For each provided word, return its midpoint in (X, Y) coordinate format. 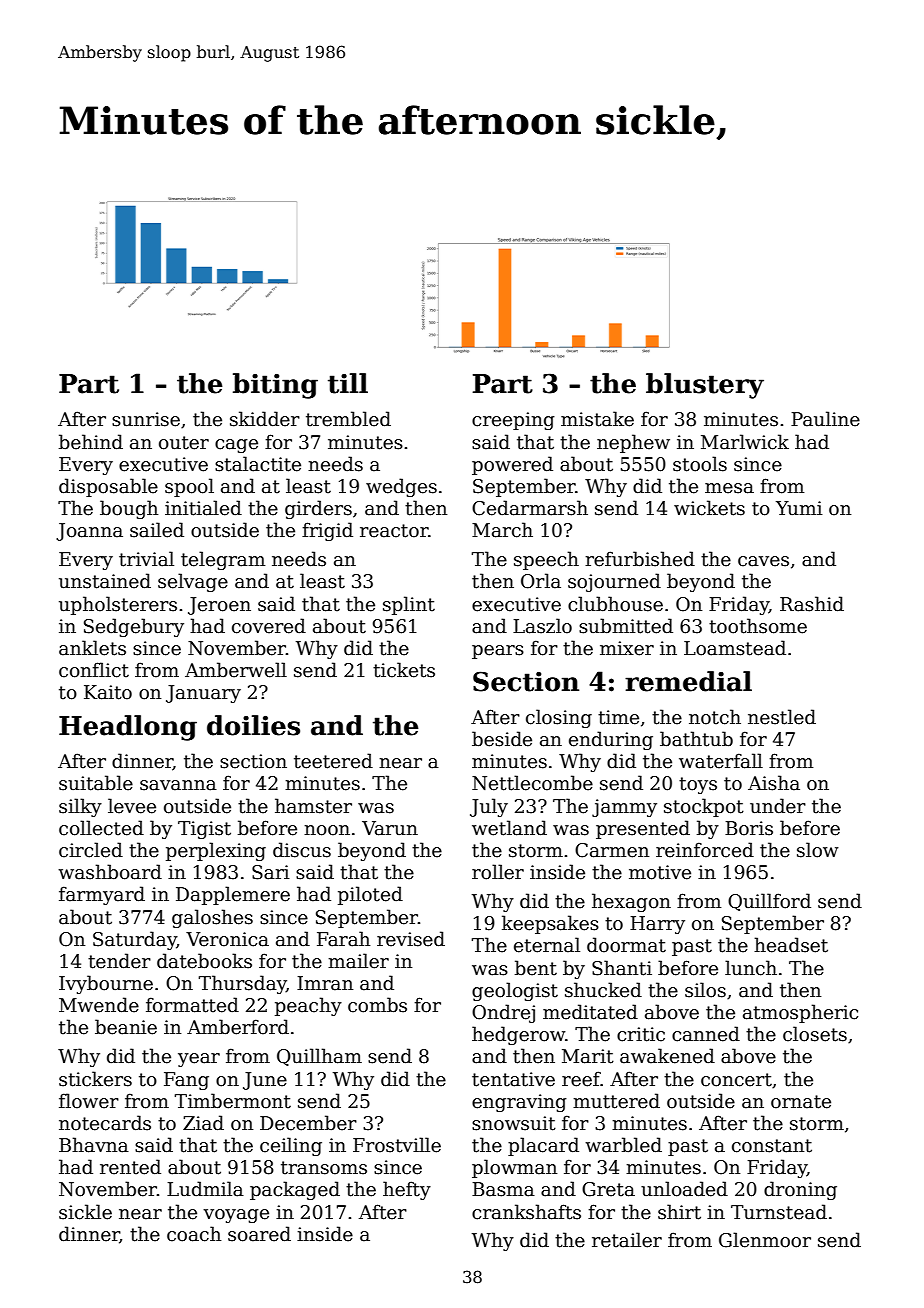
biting (275, 386)
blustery (705, 386)
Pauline (825, 419)
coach (194, 1234)
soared (259, 1234)
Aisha (774, 783)
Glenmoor (765, 1240)
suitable (96, 783)
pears (498, 652)
